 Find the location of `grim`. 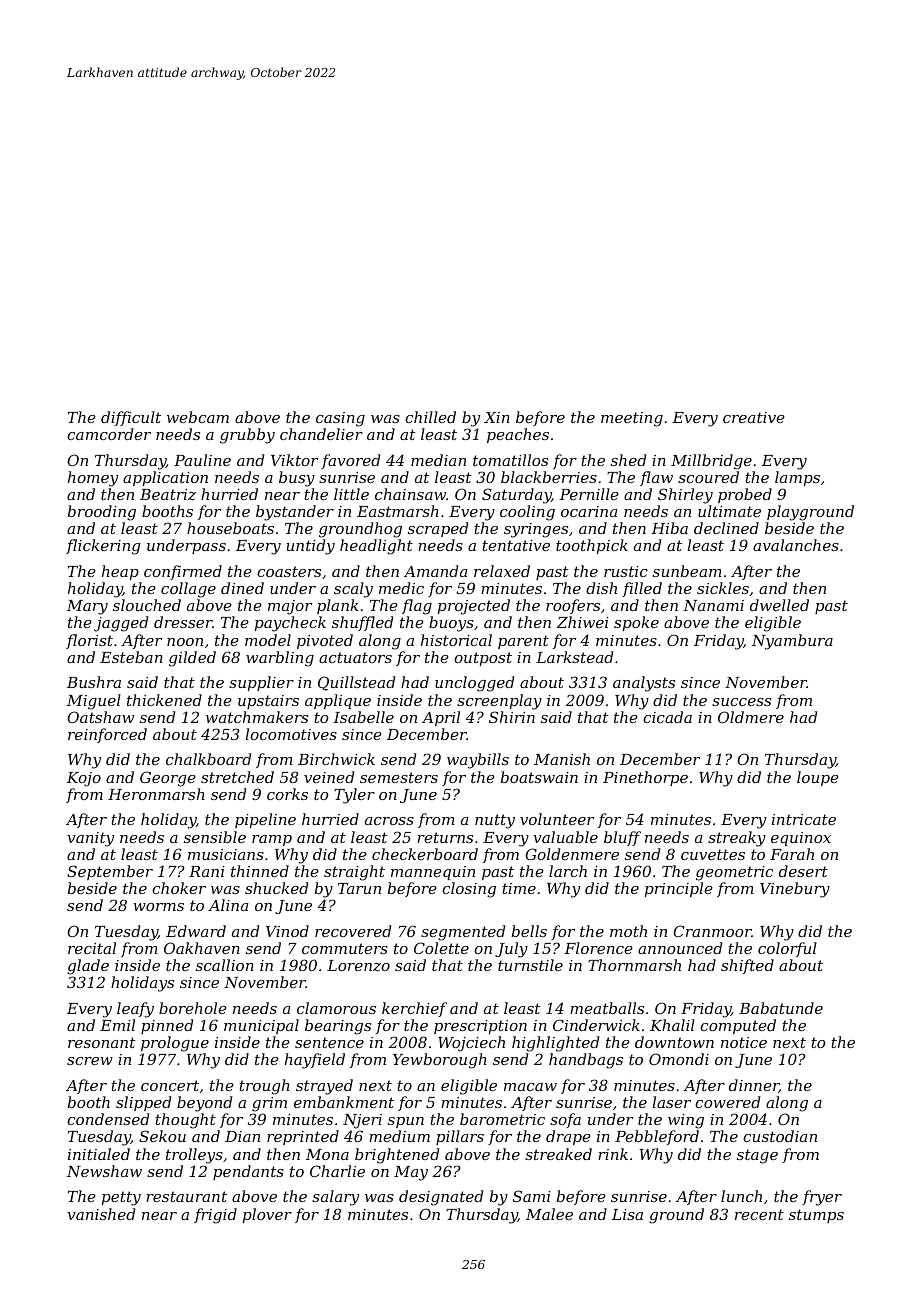

grim is located at coordinates (269, 1104).
